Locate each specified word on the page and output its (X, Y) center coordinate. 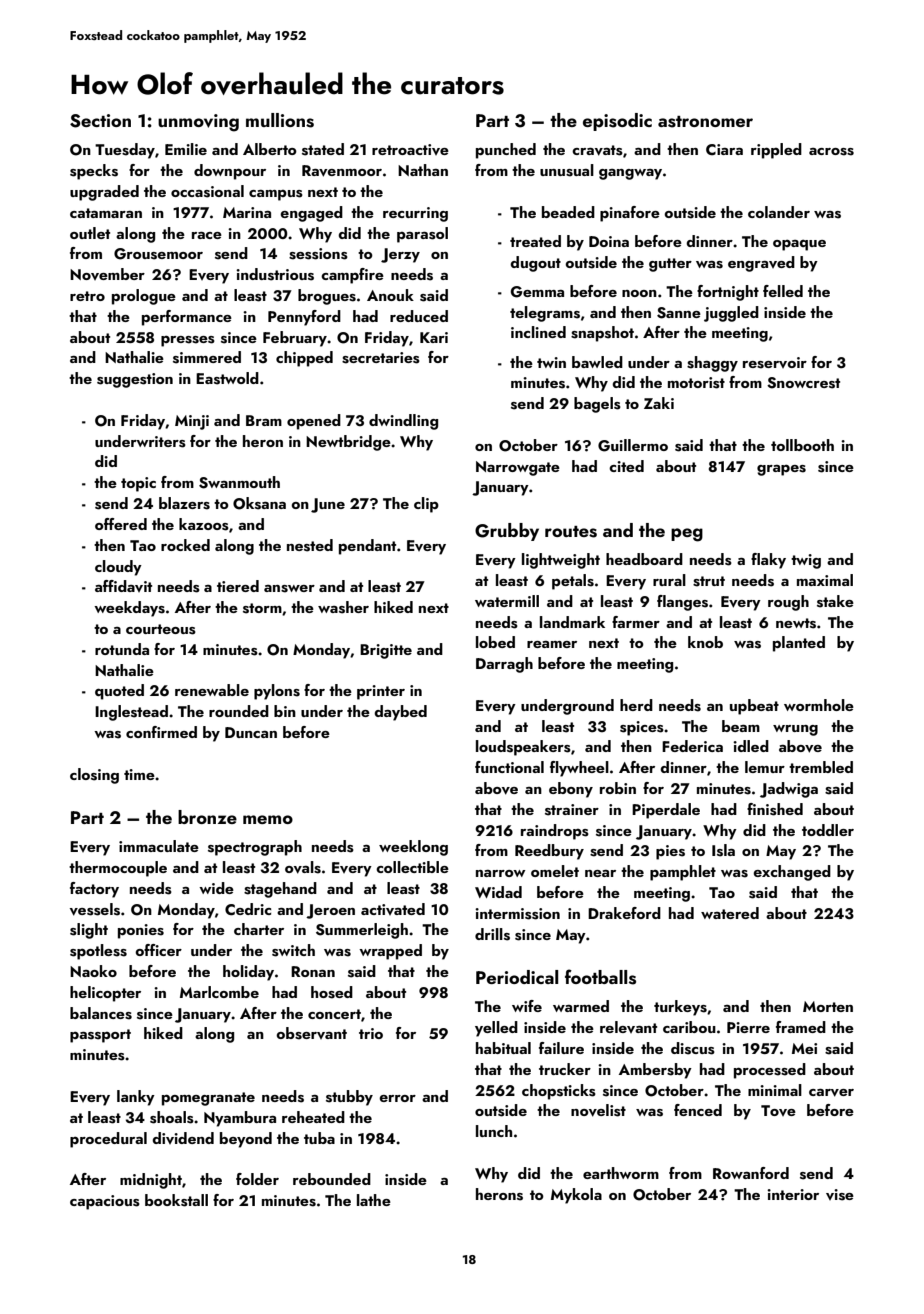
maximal (825, 580)
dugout (535, 264)
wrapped (390, 952)
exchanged (792, 873)
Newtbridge (348, 443)
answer (289, 589)
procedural (108, 1140)
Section (100, 121)
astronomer (705, 122)
